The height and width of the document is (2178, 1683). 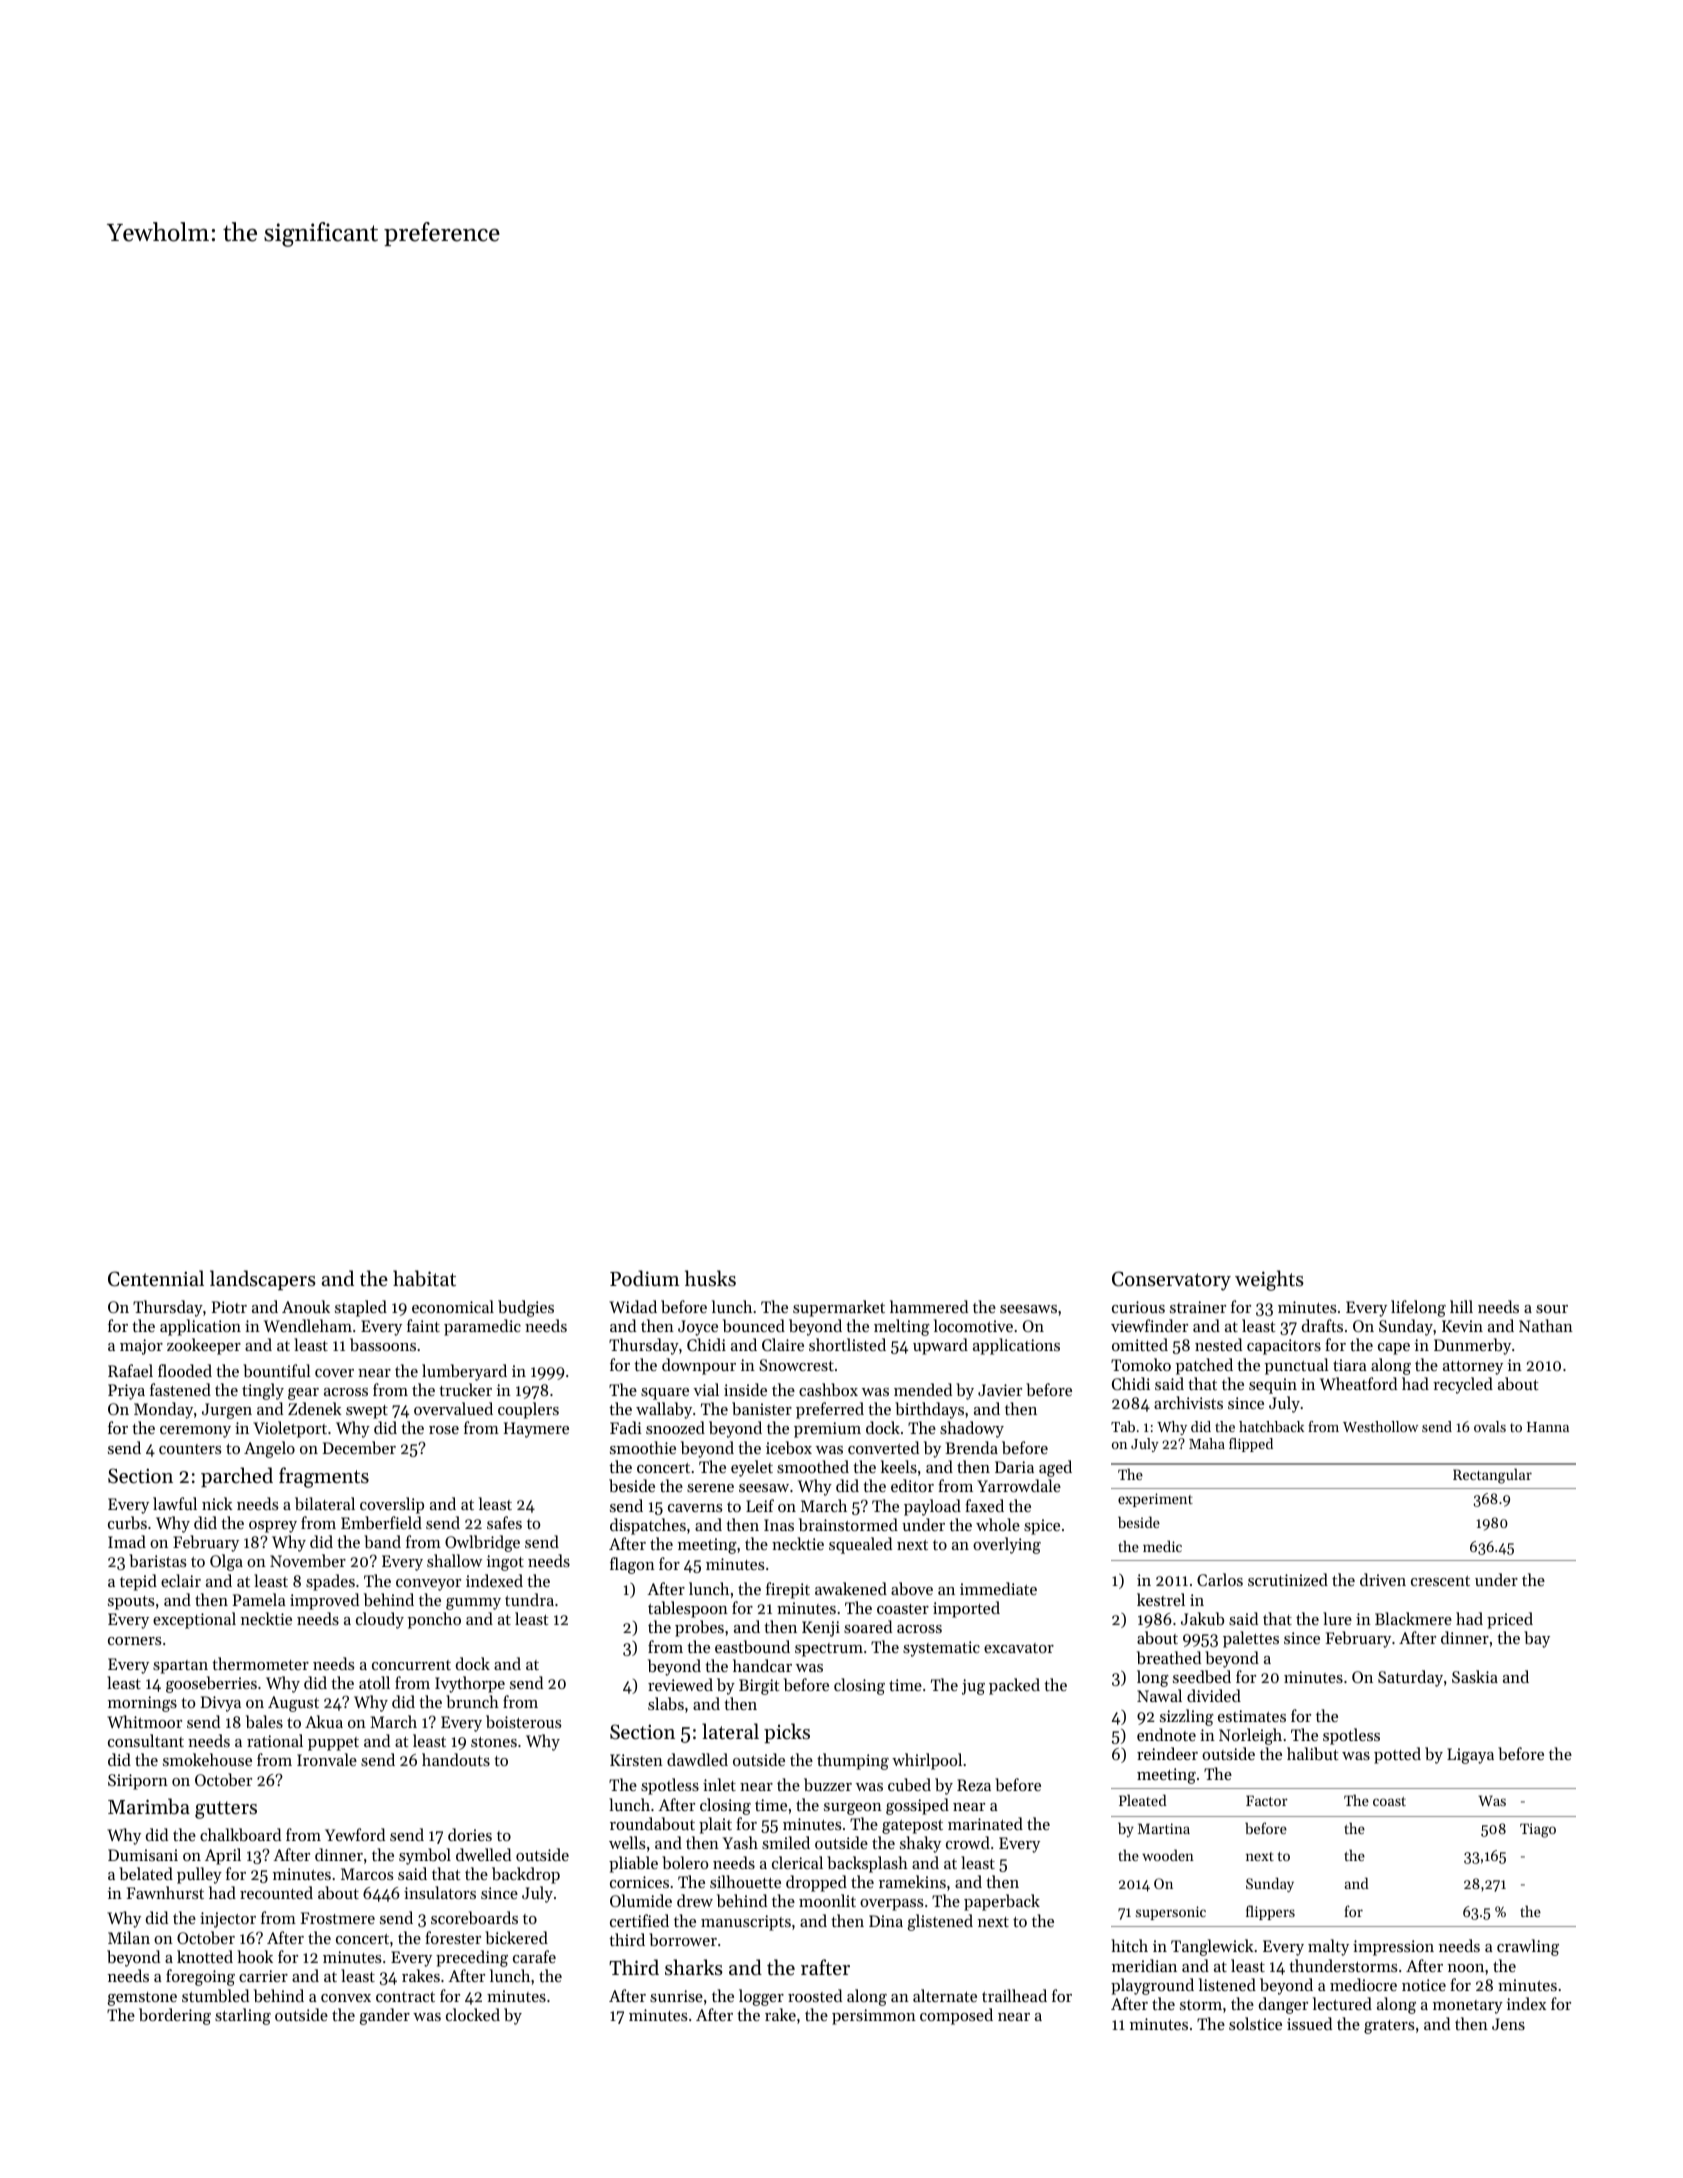 I want to click on Centennial, so click(x=156, y=1278).
